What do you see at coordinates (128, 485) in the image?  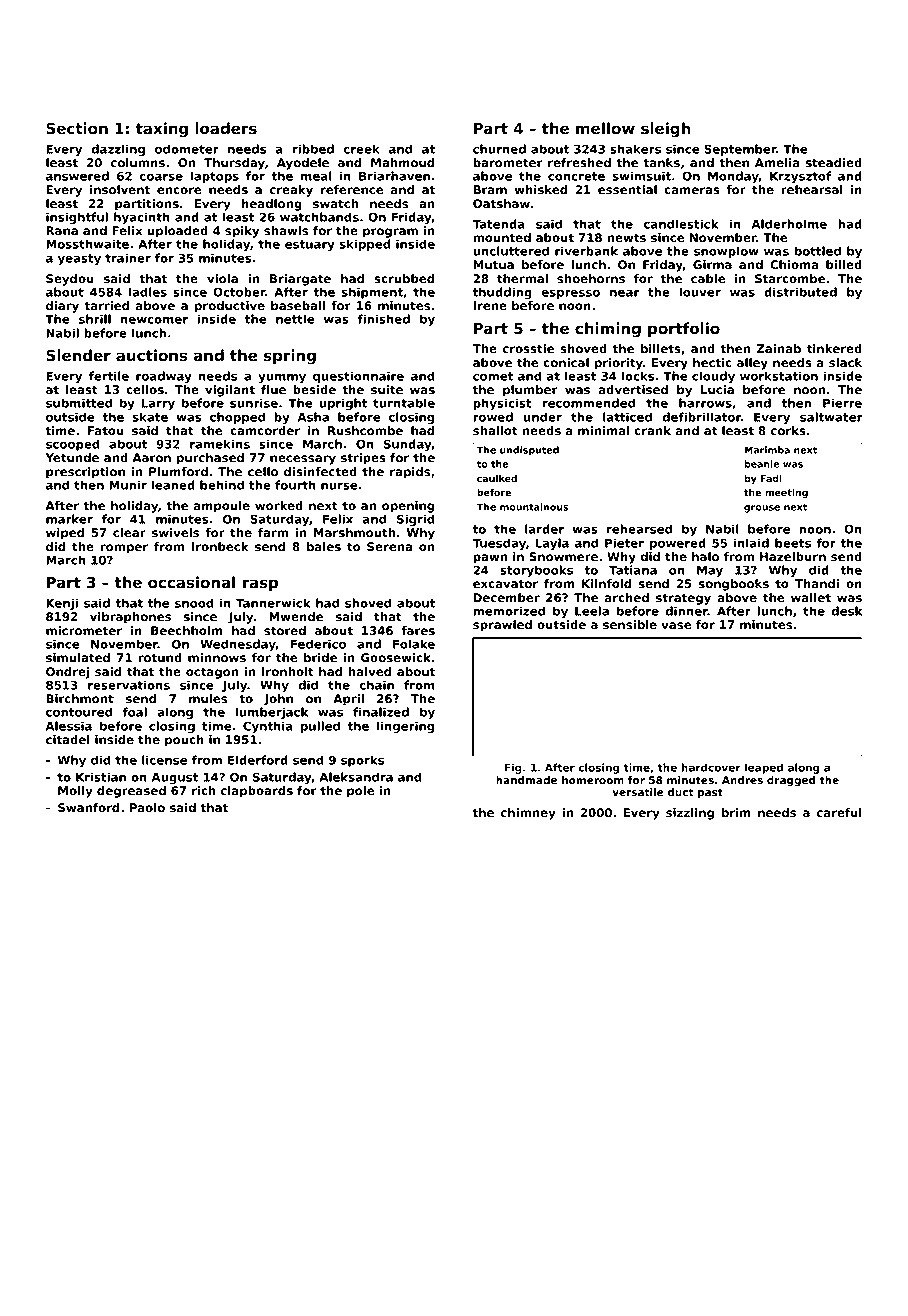 I see `Munir` at bounding box center [128, 485].
